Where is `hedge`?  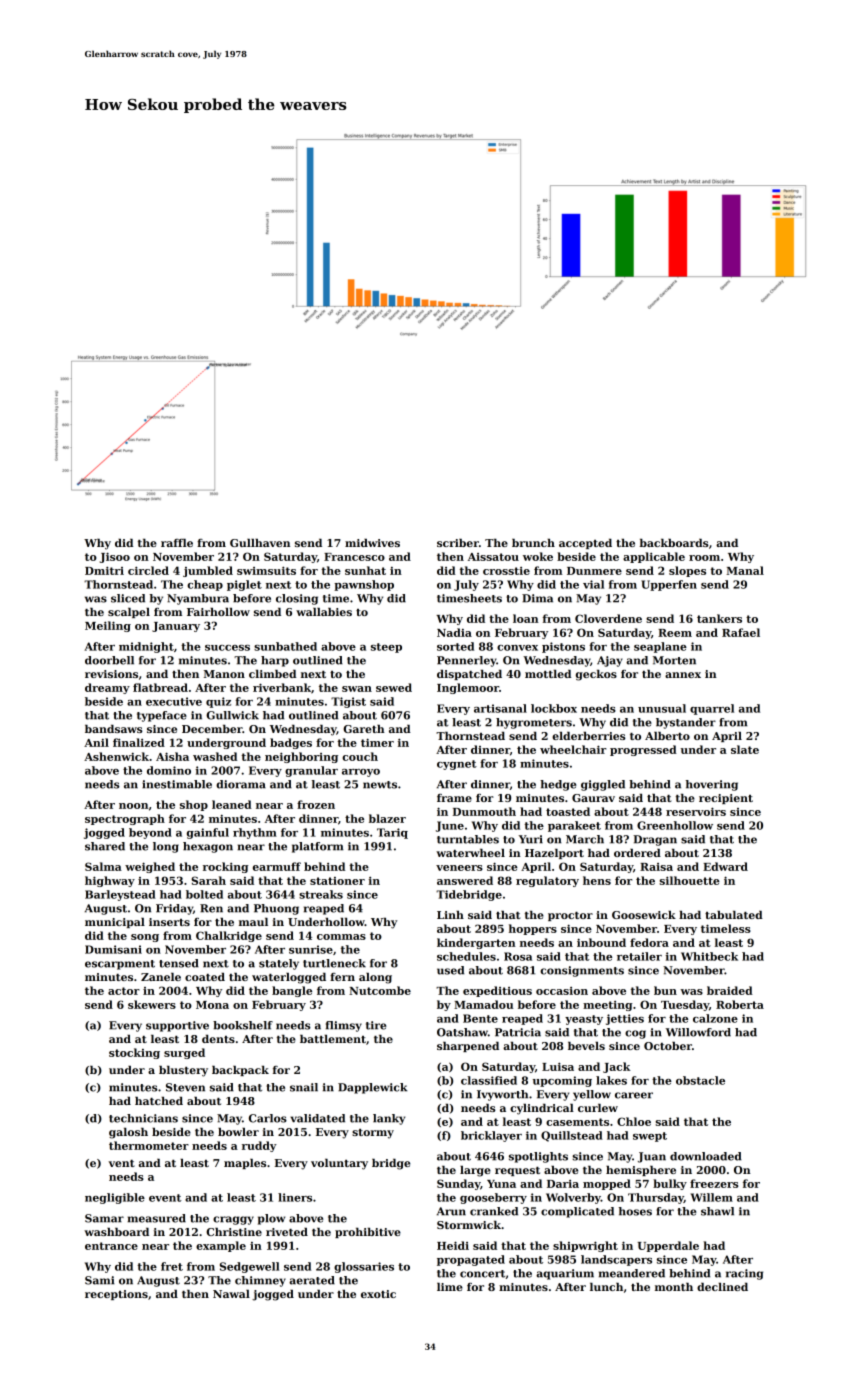
hedge is located at coordinates (558, 785).
